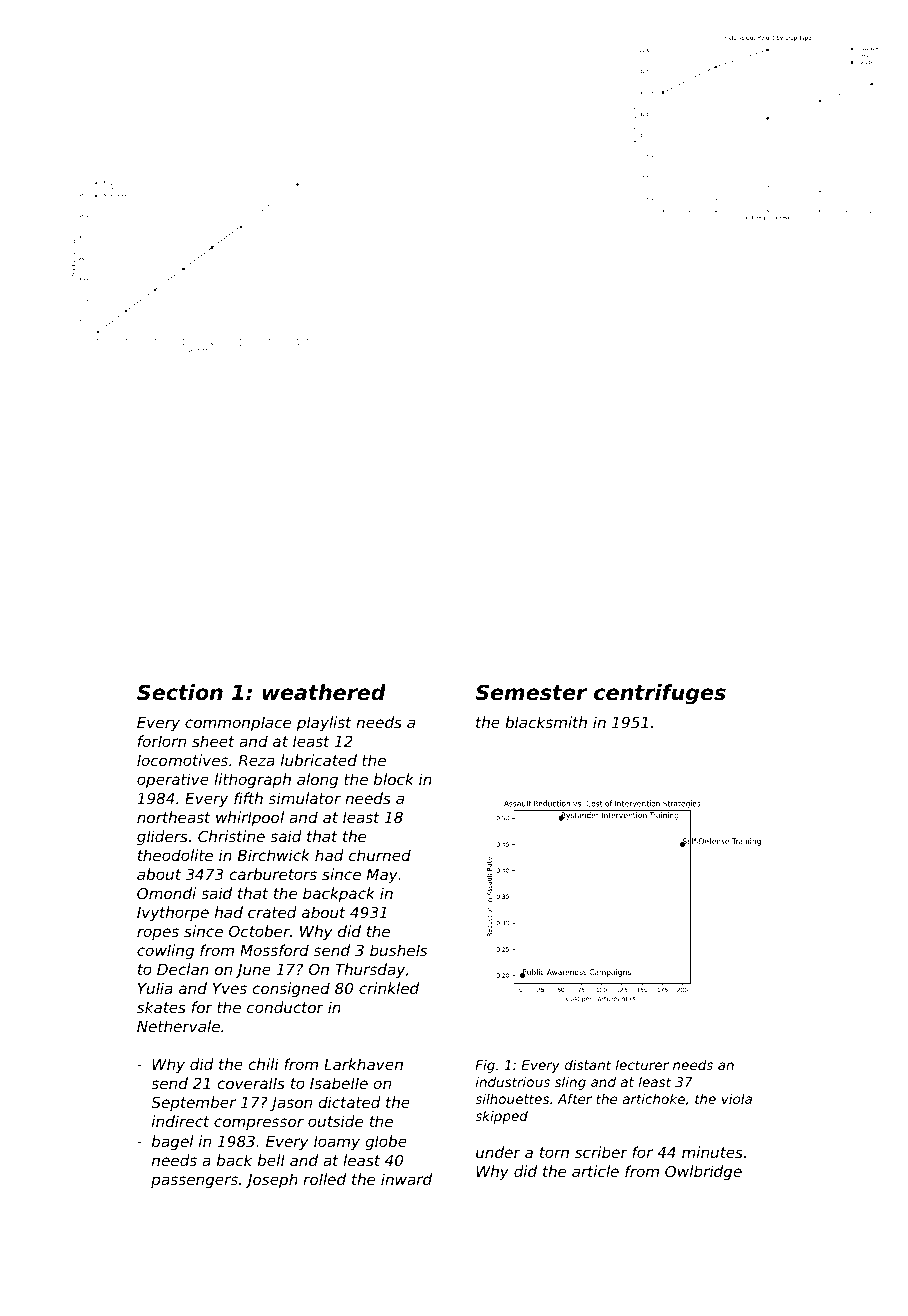  Describe the element at coordinates (398, 950) in the screenshot. I see `bushels` at that location.
